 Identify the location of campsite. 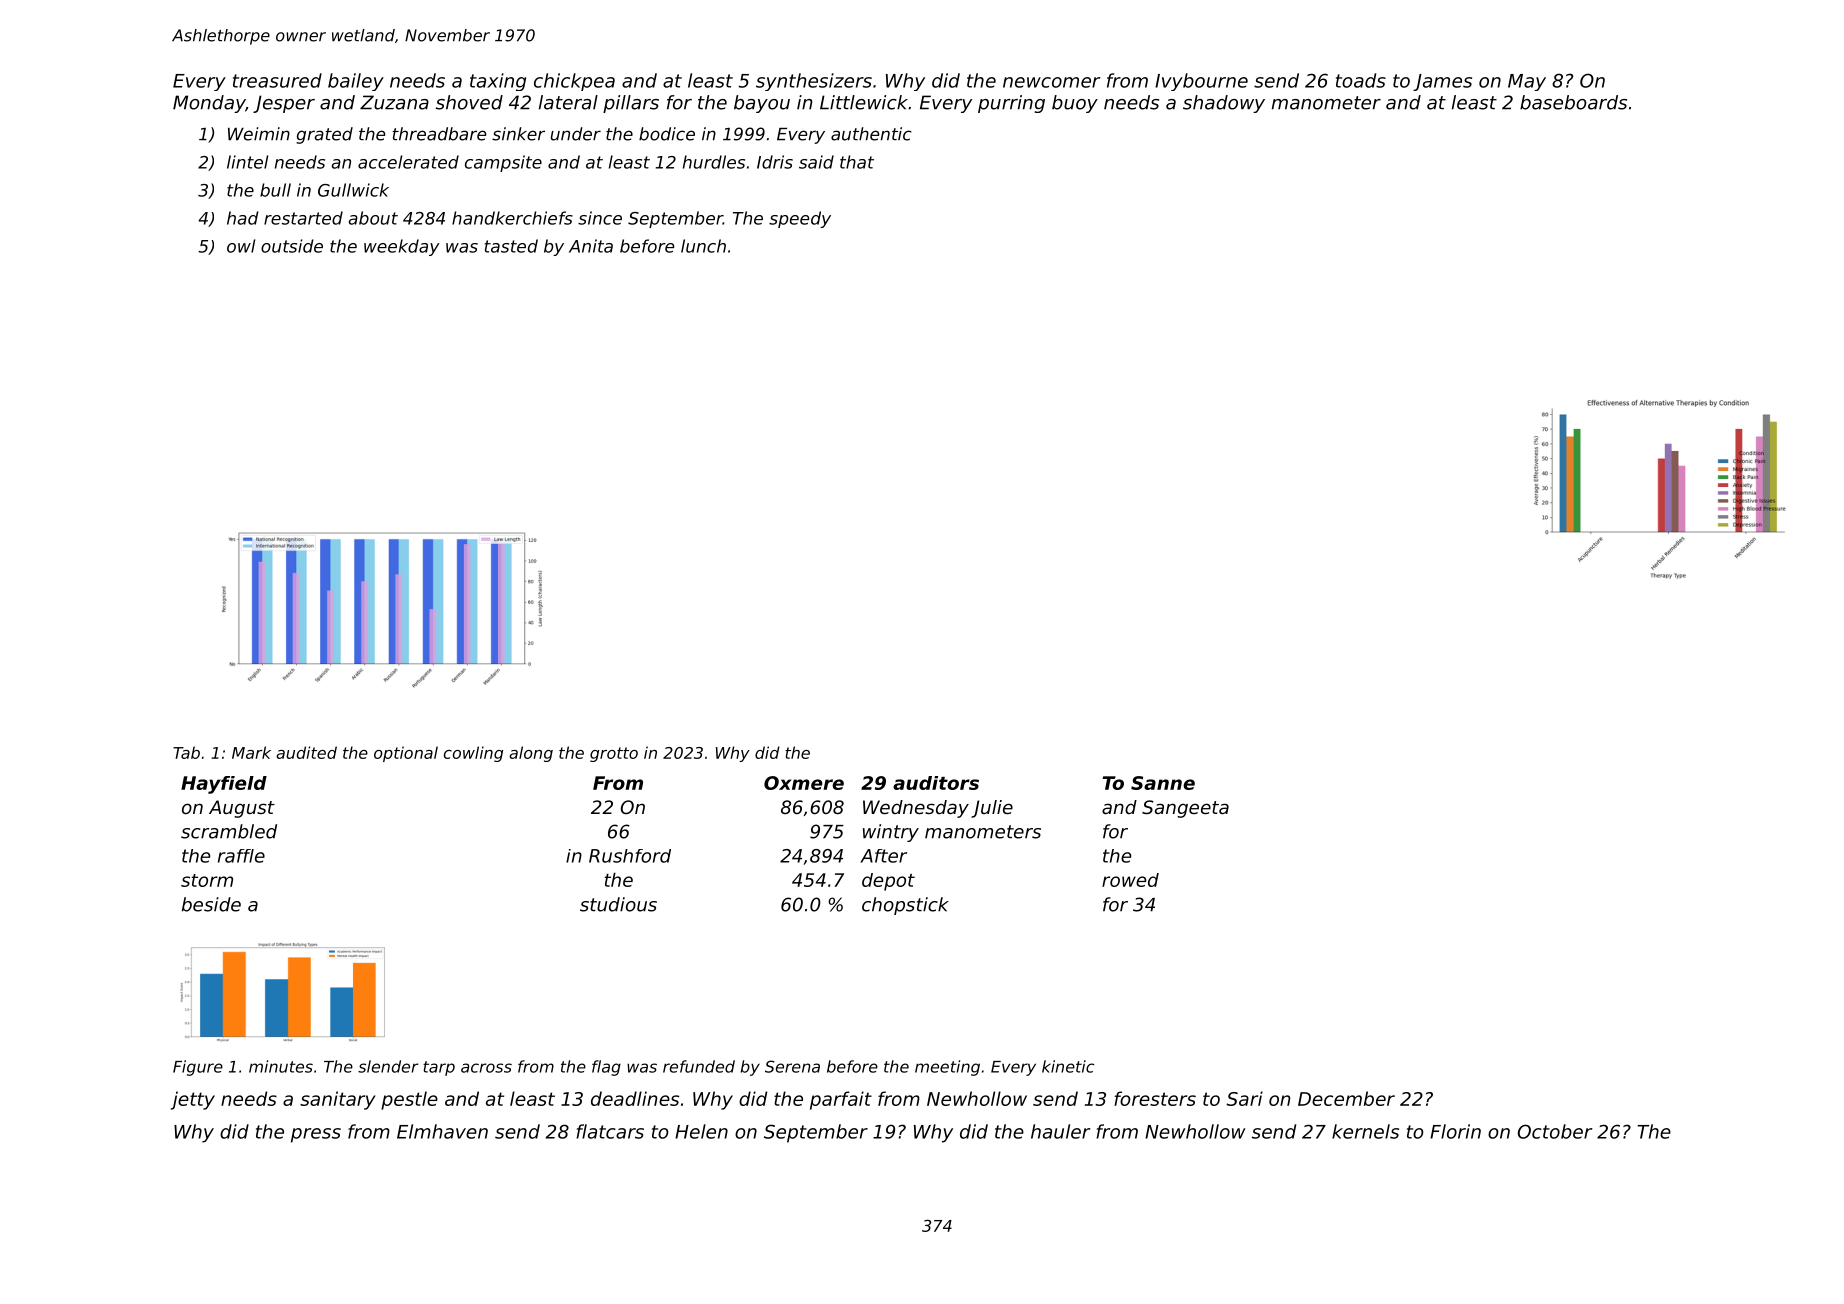
(503, 163).
